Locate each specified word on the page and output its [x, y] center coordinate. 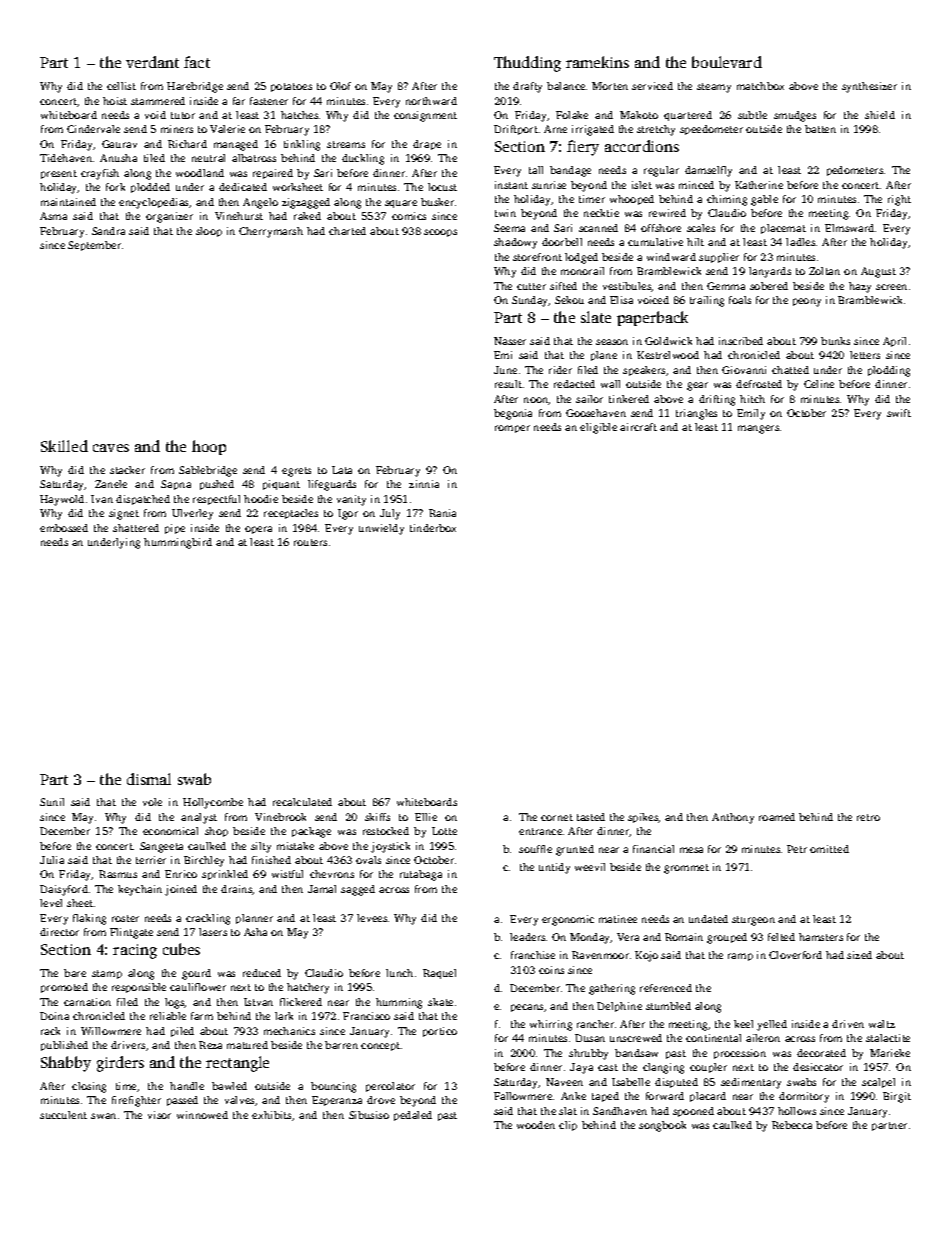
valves [239, 1100]
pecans [527, 1008]
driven [848, 1024]
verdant [152, 62]
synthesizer [869, 87]
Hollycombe [213, 803]
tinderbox [433, 528]
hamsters [821, 937]
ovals [368, 860]
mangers [758, 429]
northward [431, 101]
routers [310, 542]
